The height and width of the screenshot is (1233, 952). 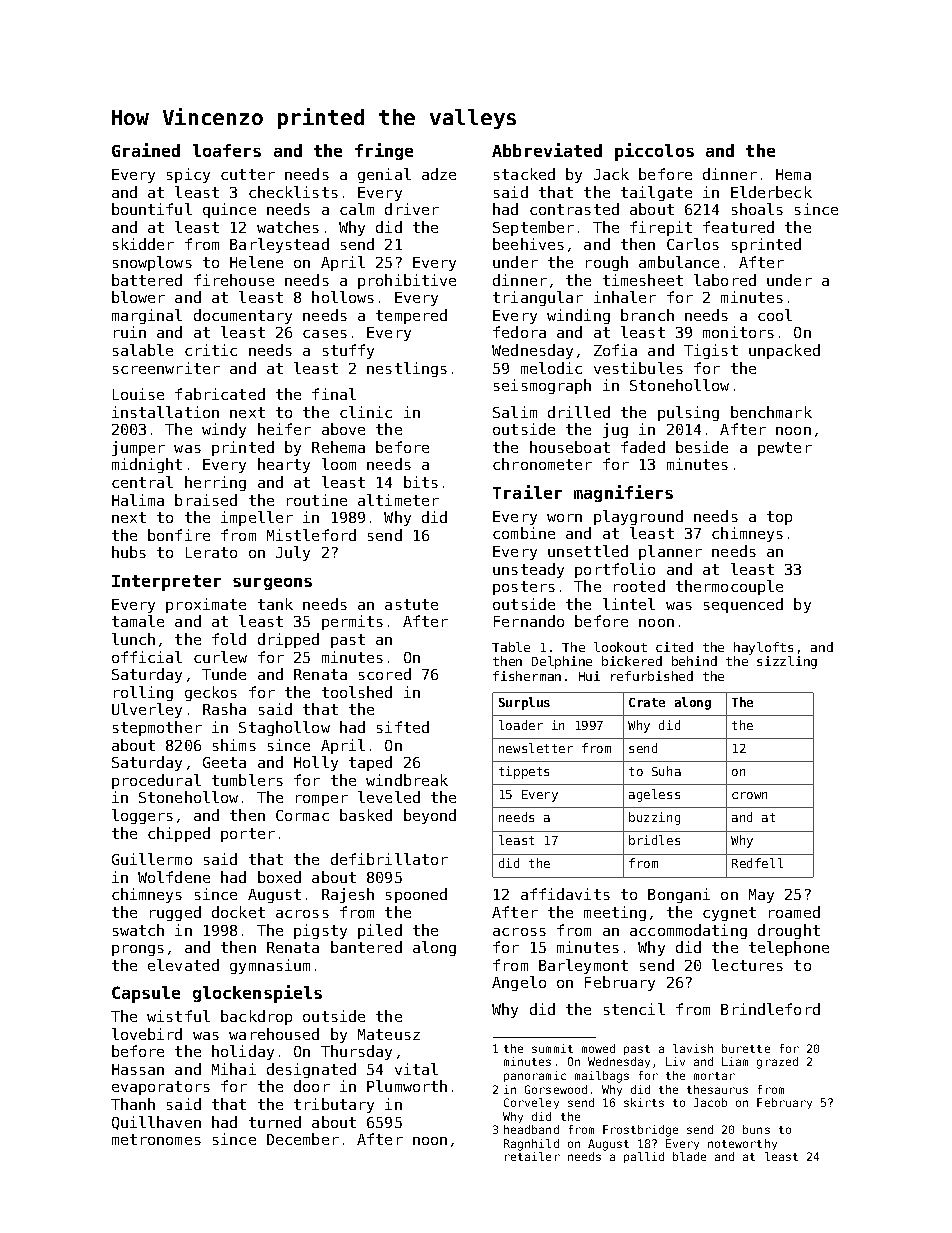 What do you see at coordinates (156, 1139) in the screenshot?
I see `metronomes` at bounding box center [156, 1139].
